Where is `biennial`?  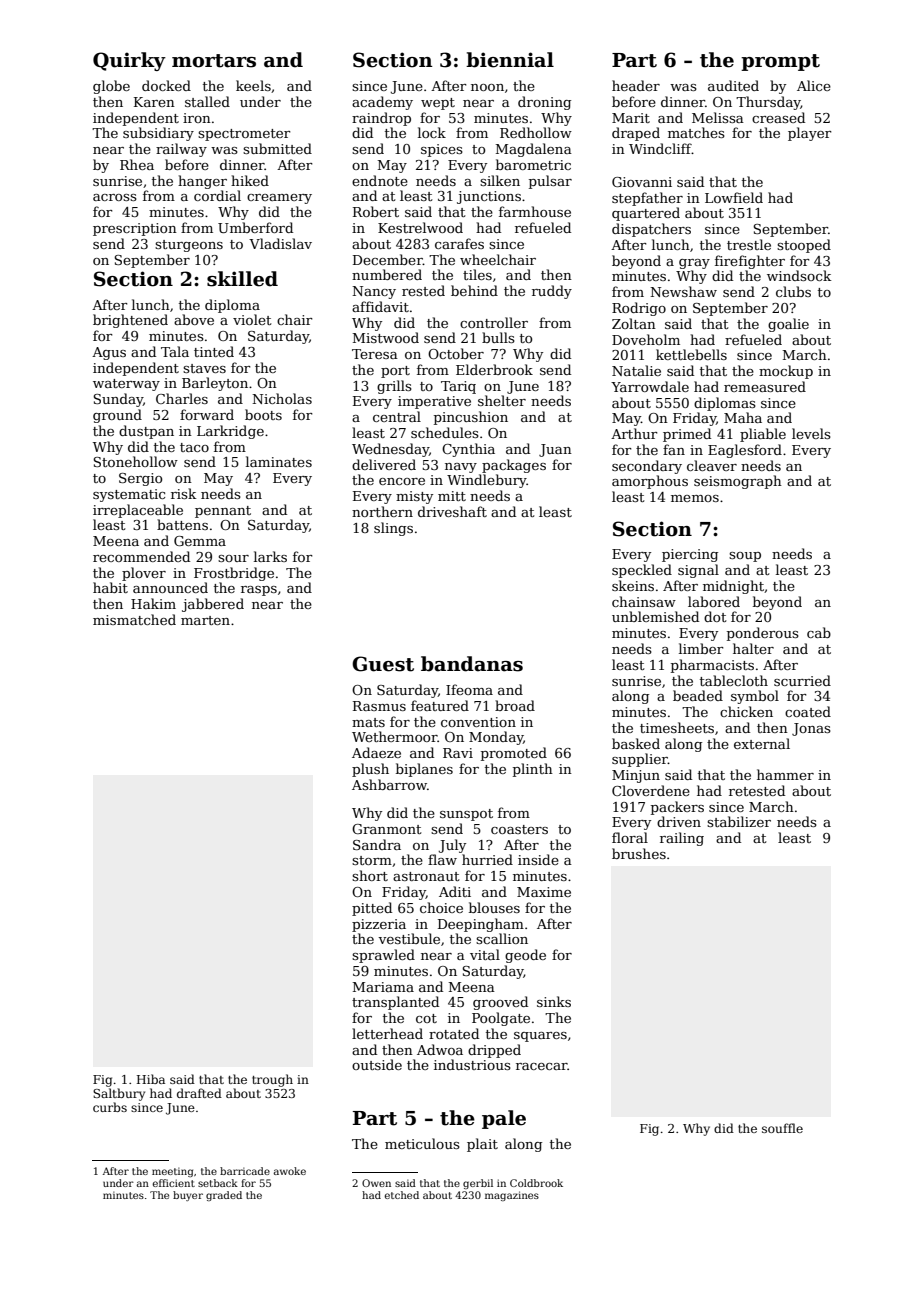 biennial is located at coordinates (510, 60).
